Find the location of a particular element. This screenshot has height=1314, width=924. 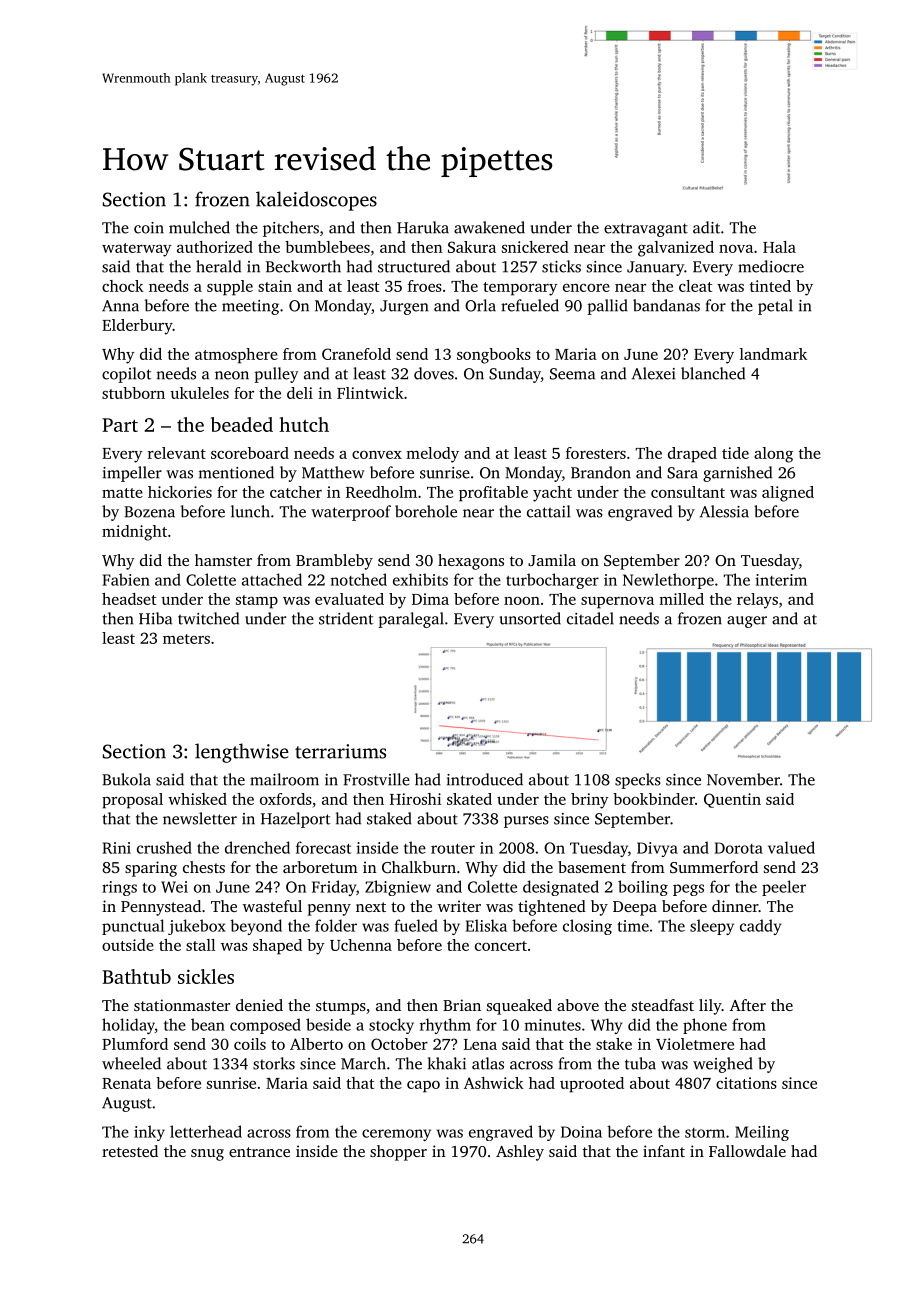

adit is located at coordinates (706, 227).
